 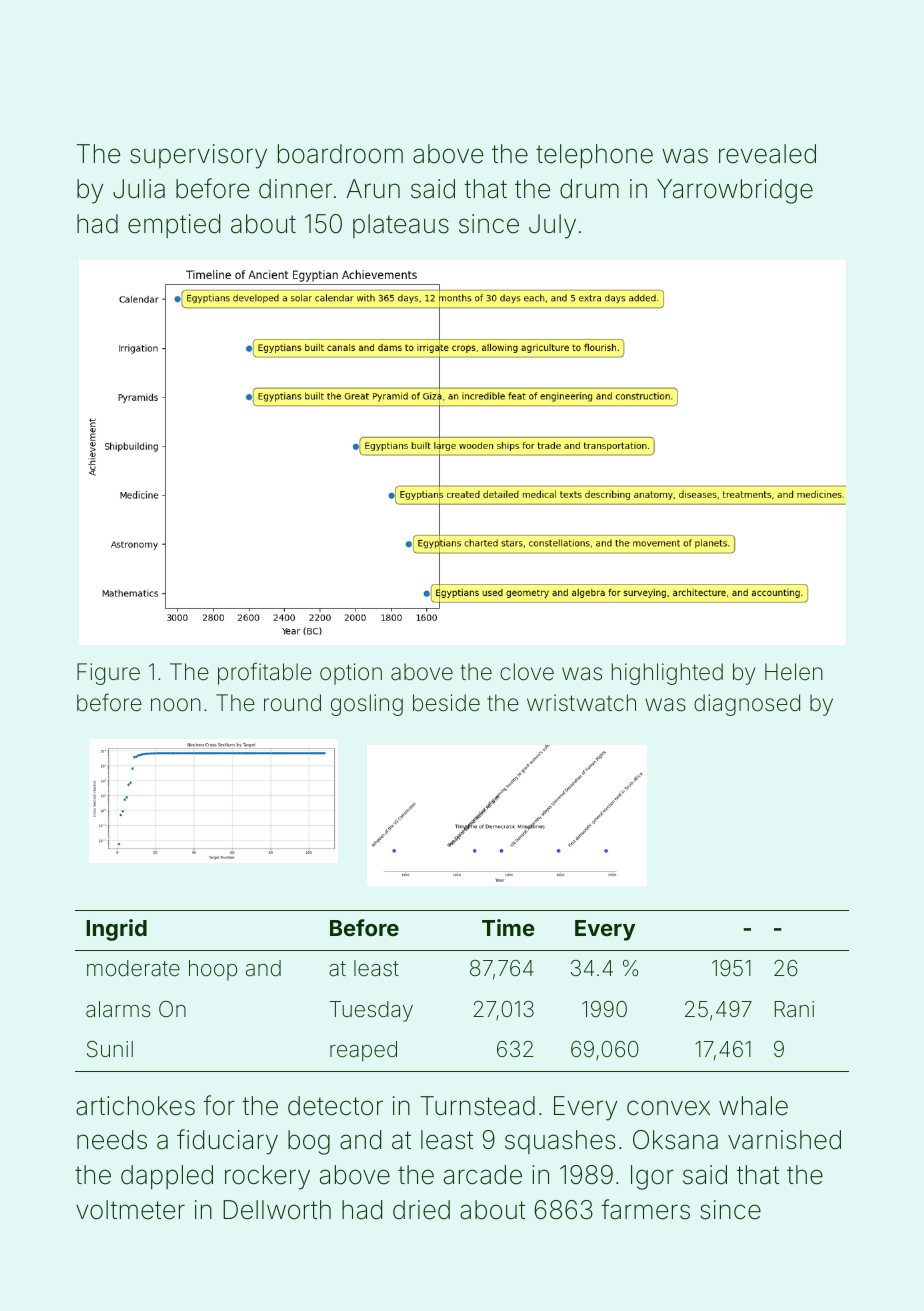 I want to click on Julia, so click(x=139, y=189).
